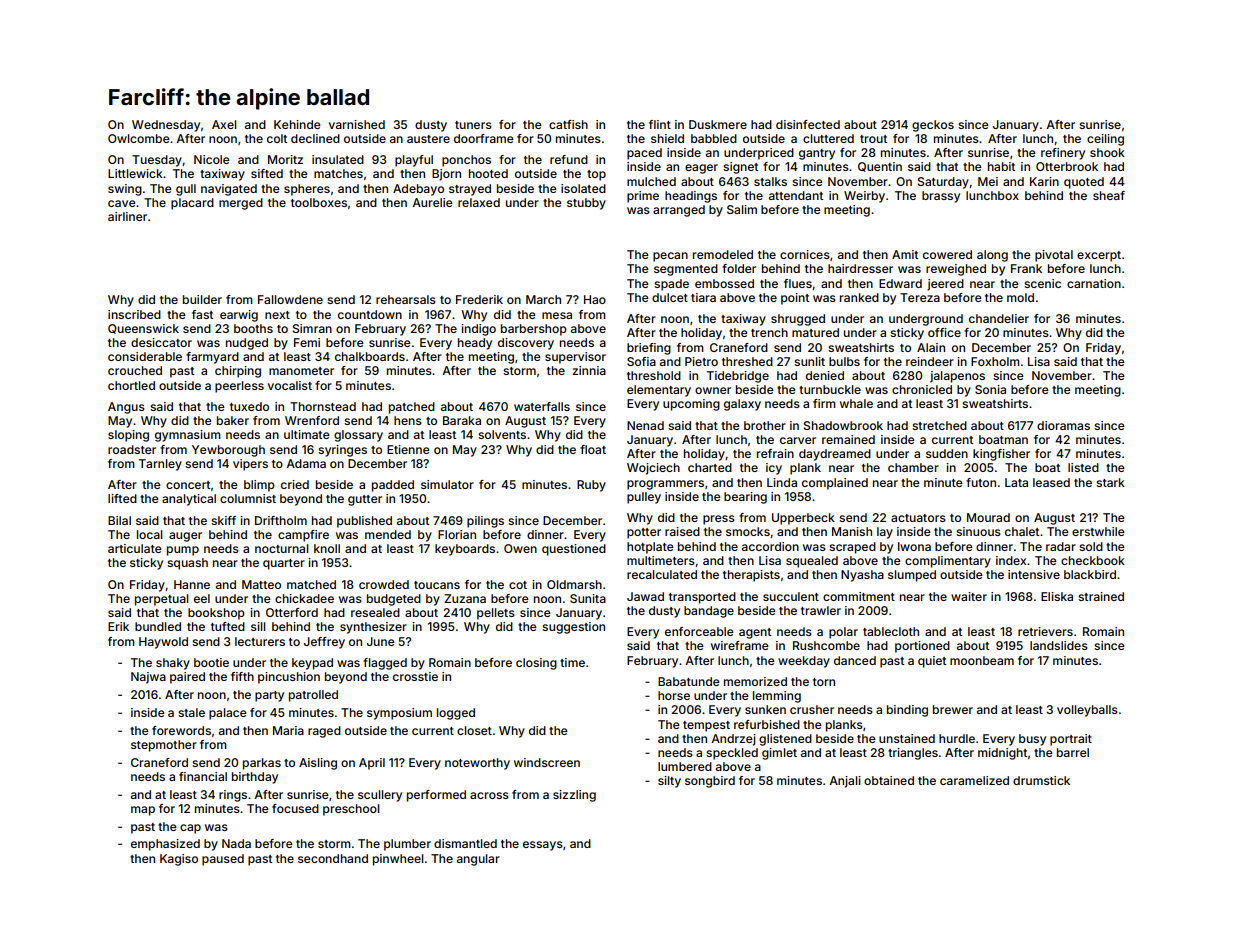 The width and height of the page is (1233, 952). What do you see at coordinates (536, 664) in the page?
I see `closing` at bounding box center [536, 664].
